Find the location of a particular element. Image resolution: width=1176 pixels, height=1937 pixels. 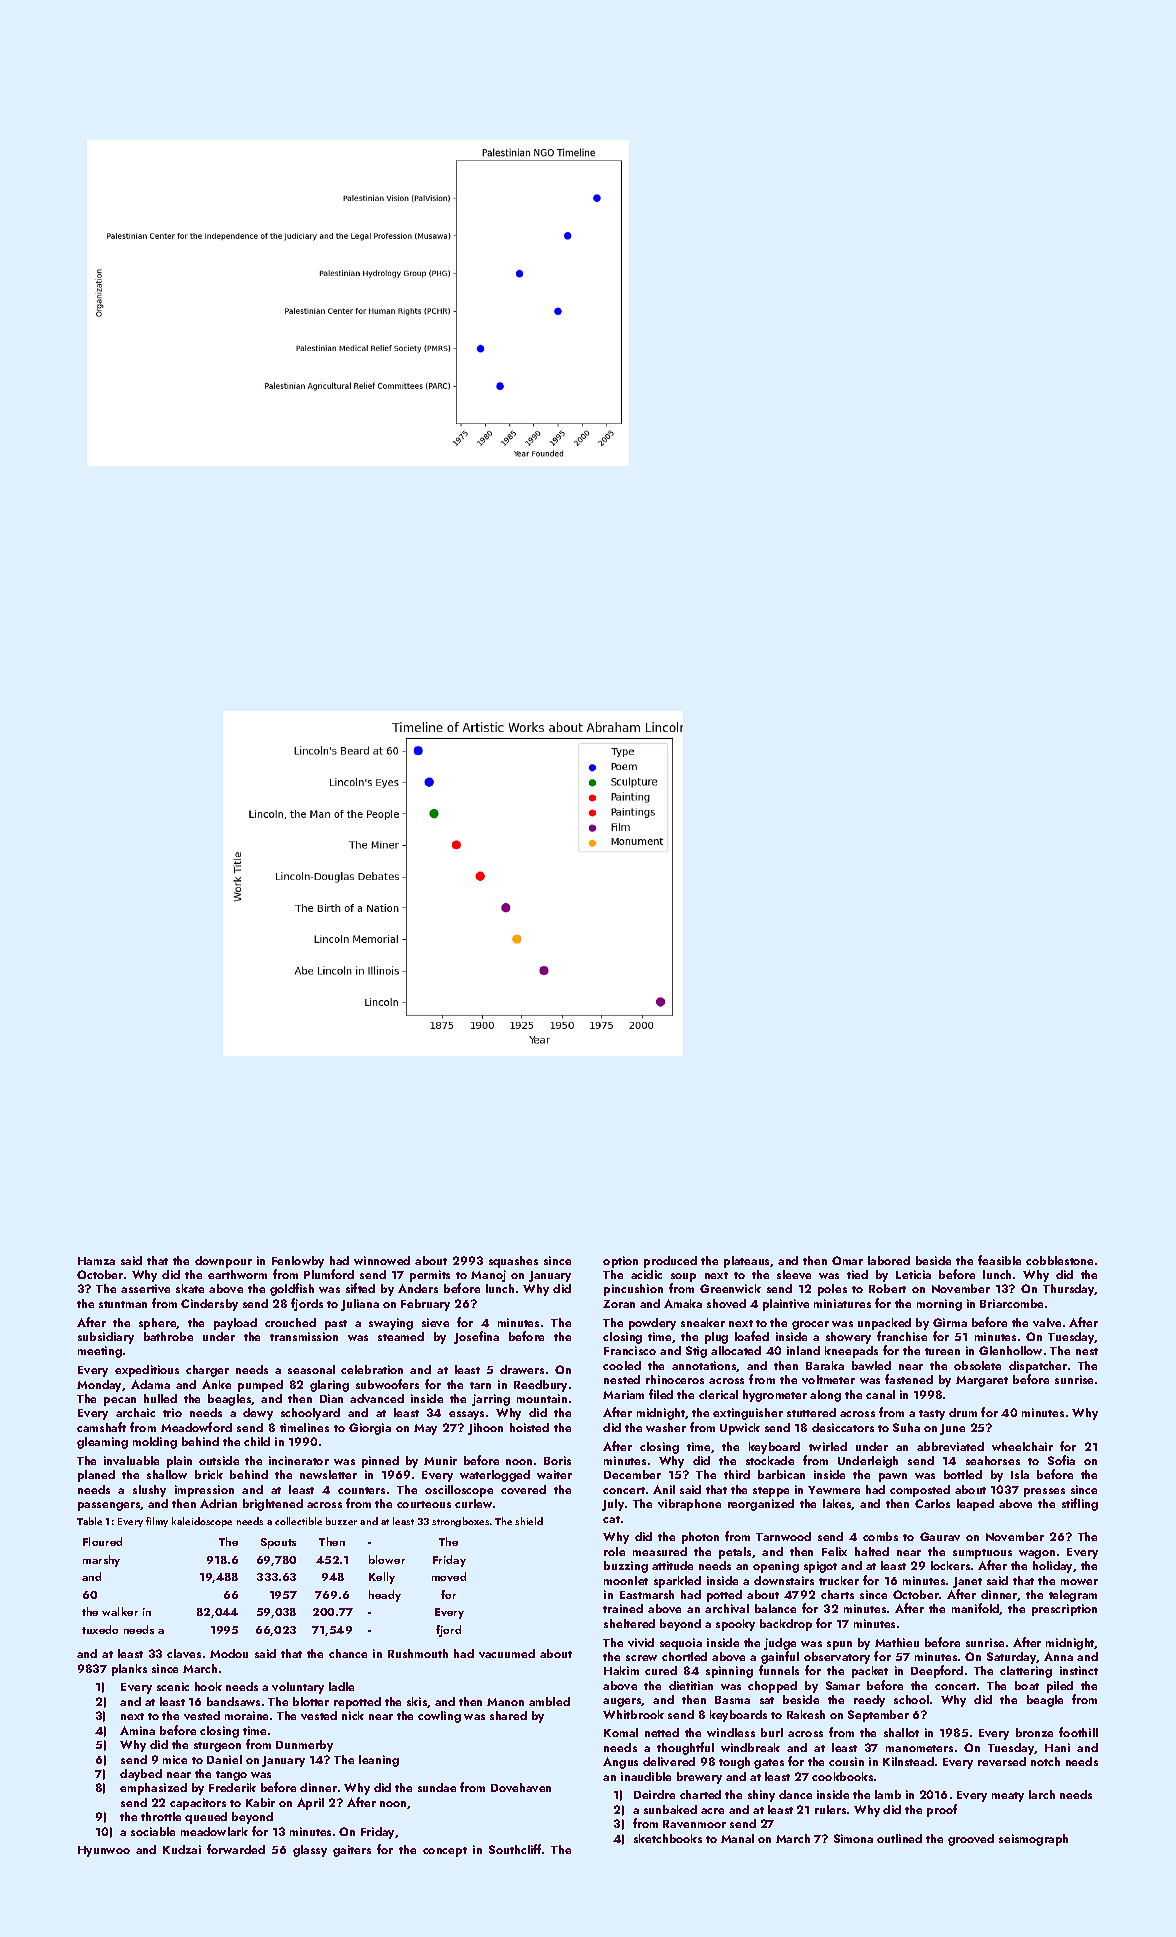

glassy is located at coordinates (310, 1851).
